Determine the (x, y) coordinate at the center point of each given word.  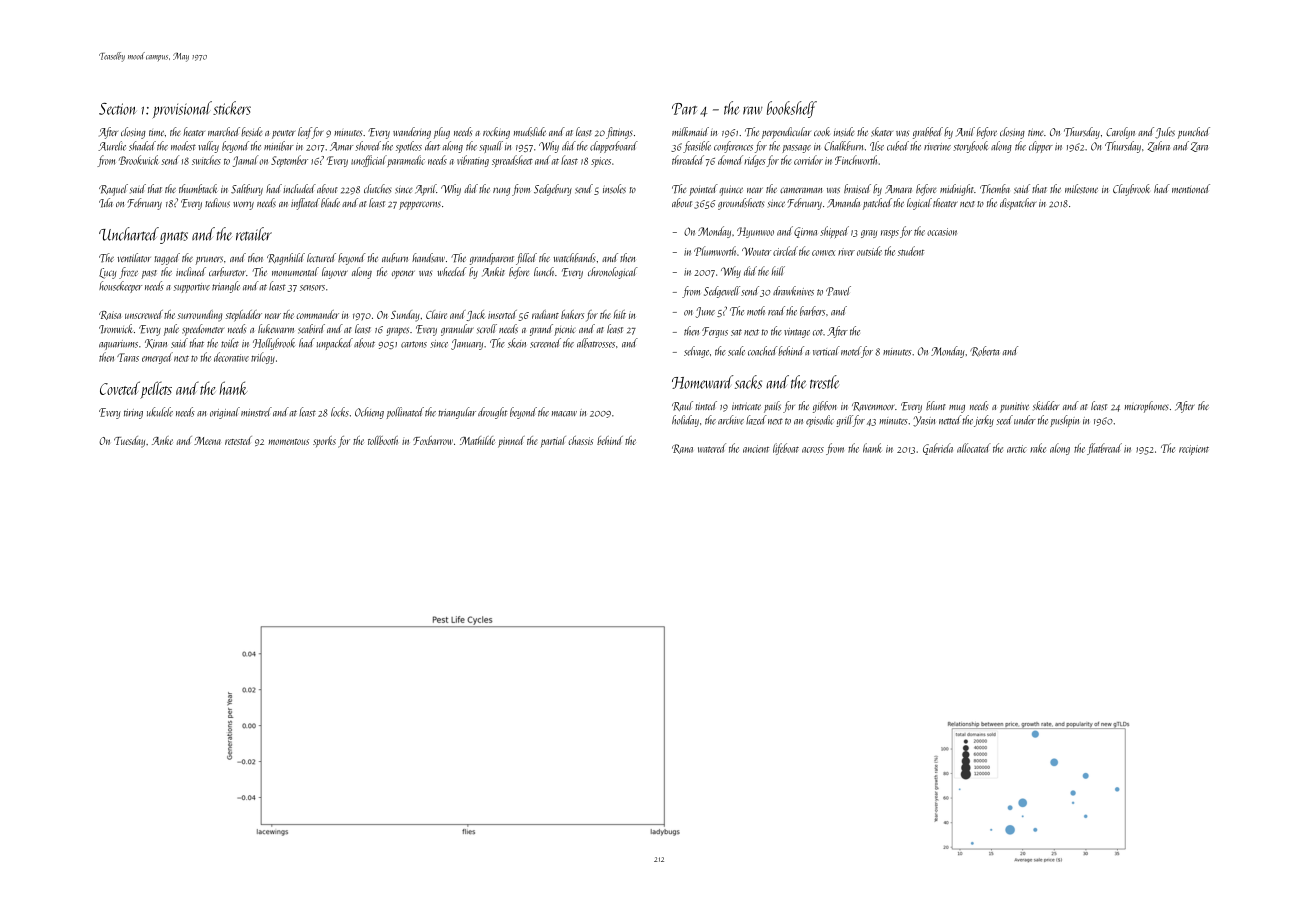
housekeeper (120, 287)
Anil (965, 132)
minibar (279, 146)
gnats (174, 237)
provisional (182, 109)
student (911, 251)
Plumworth (715, 251)
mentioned (1191, 188)
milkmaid (690, 131)
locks (340, 412)
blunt (936, 405)
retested (238, 440)
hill (778, 271)
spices (601, 162)
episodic (820, 421)
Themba (995, 189)
